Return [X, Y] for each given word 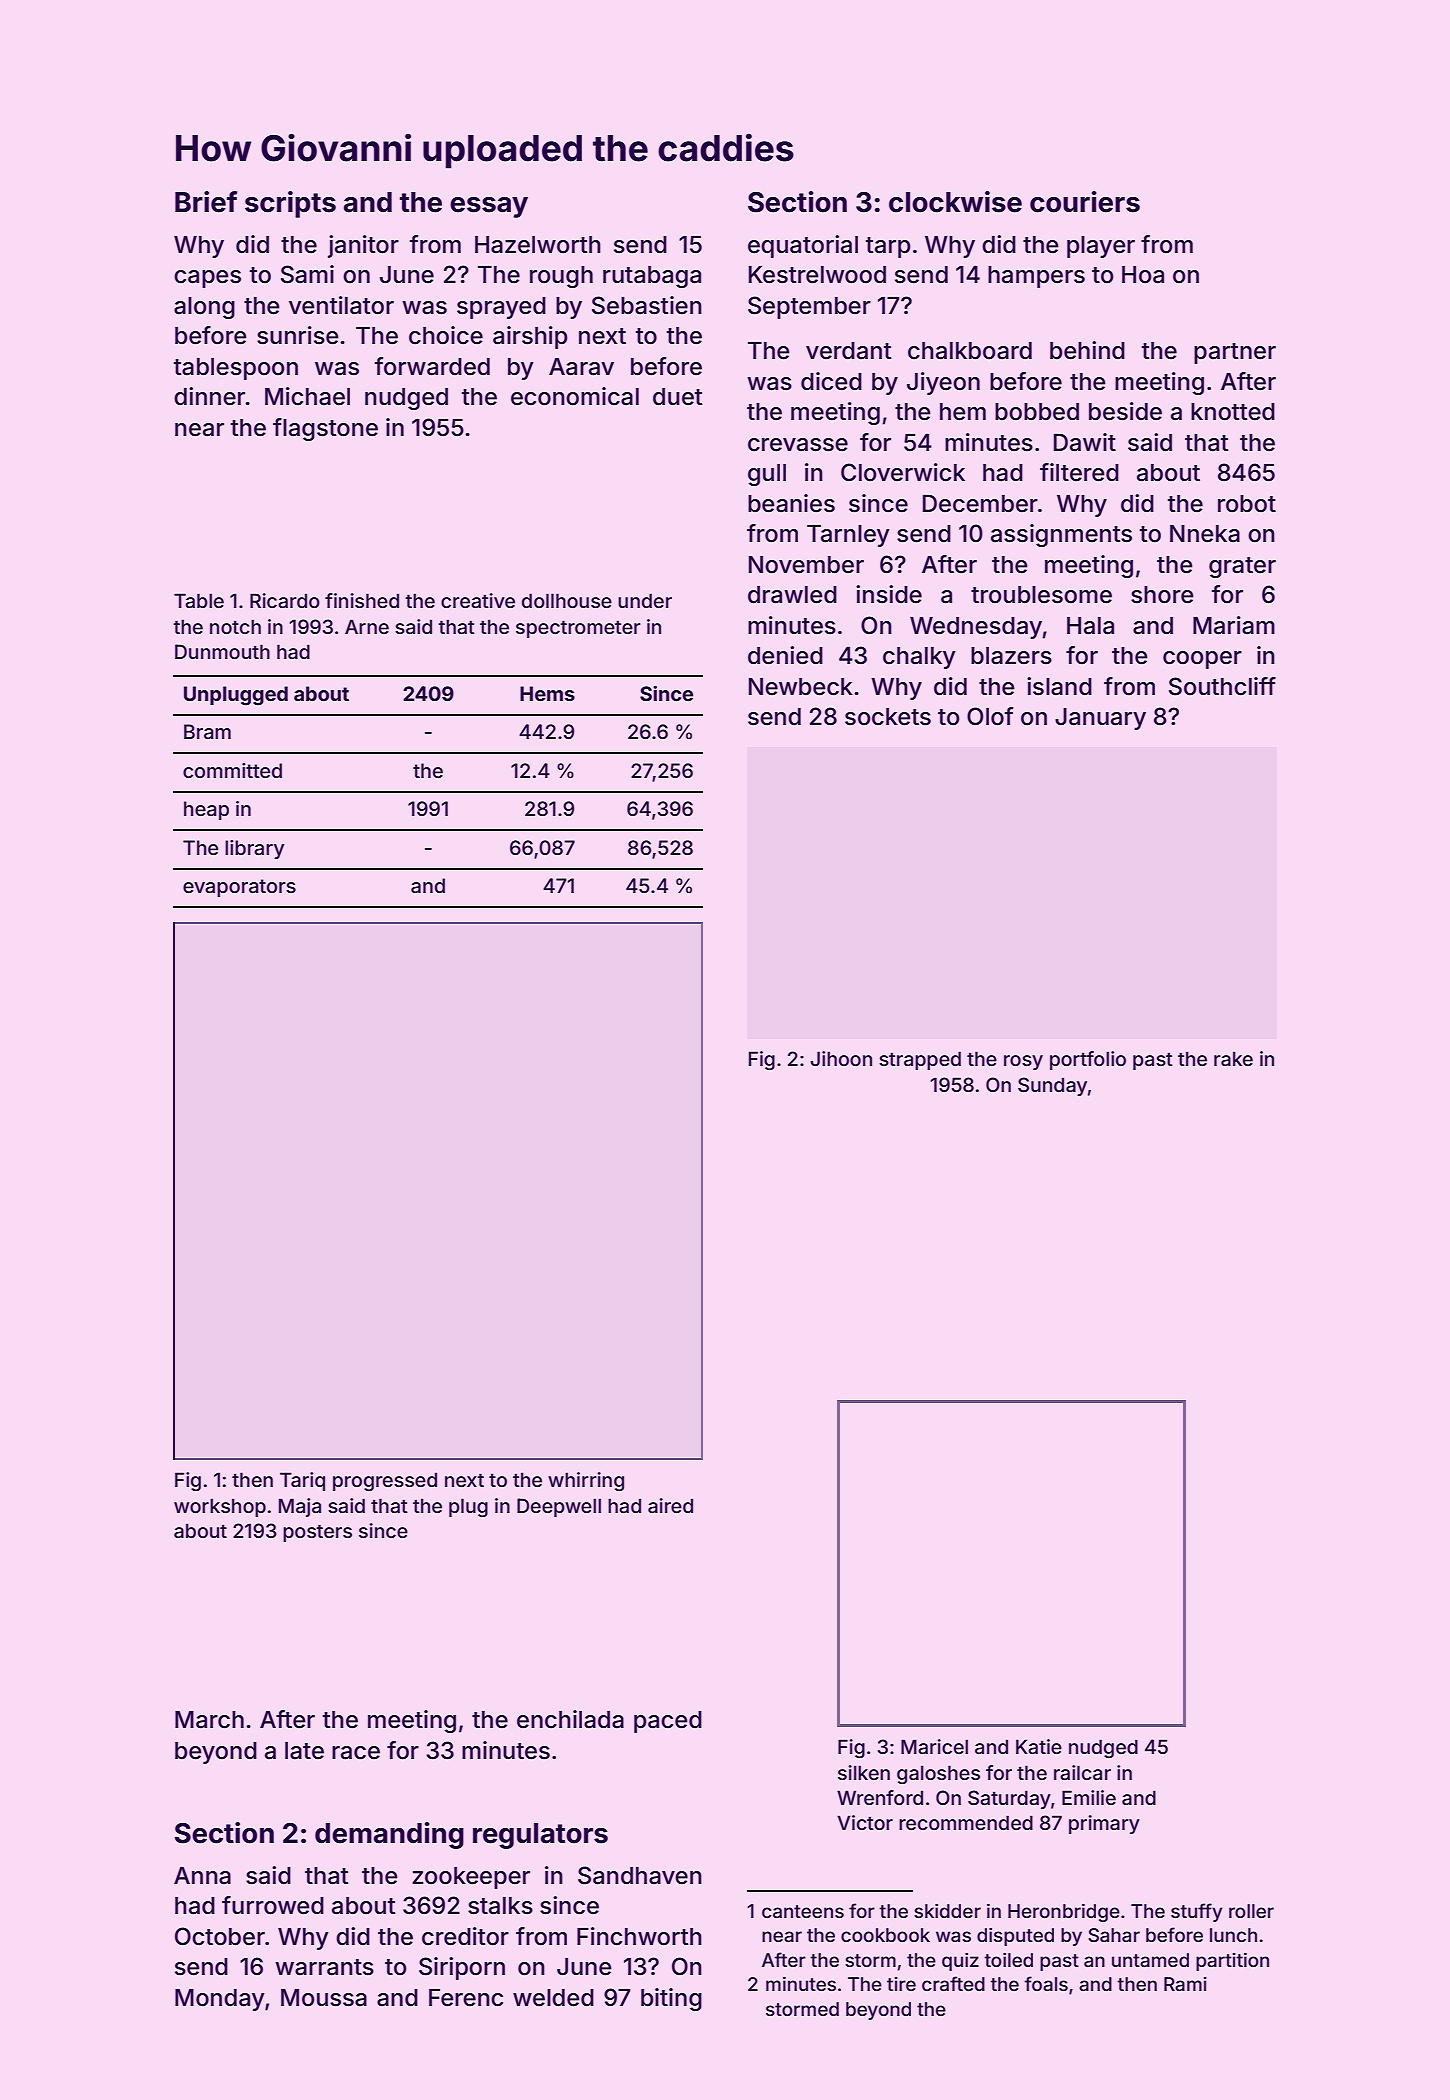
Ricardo [285, 600]
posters [317, 1533]
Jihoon [841, 1058]
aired [670, 1505]
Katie [1039, 1746]
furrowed [273, 1905]
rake [1233, 1058]
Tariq [302, 1481]
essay [489, 207]
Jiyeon [943, 383]
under [645, 600]
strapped [920, 1060]
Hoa [1143, 275]
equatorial [803, 246]
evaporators [239, 888]
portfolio [1088, 1060]
